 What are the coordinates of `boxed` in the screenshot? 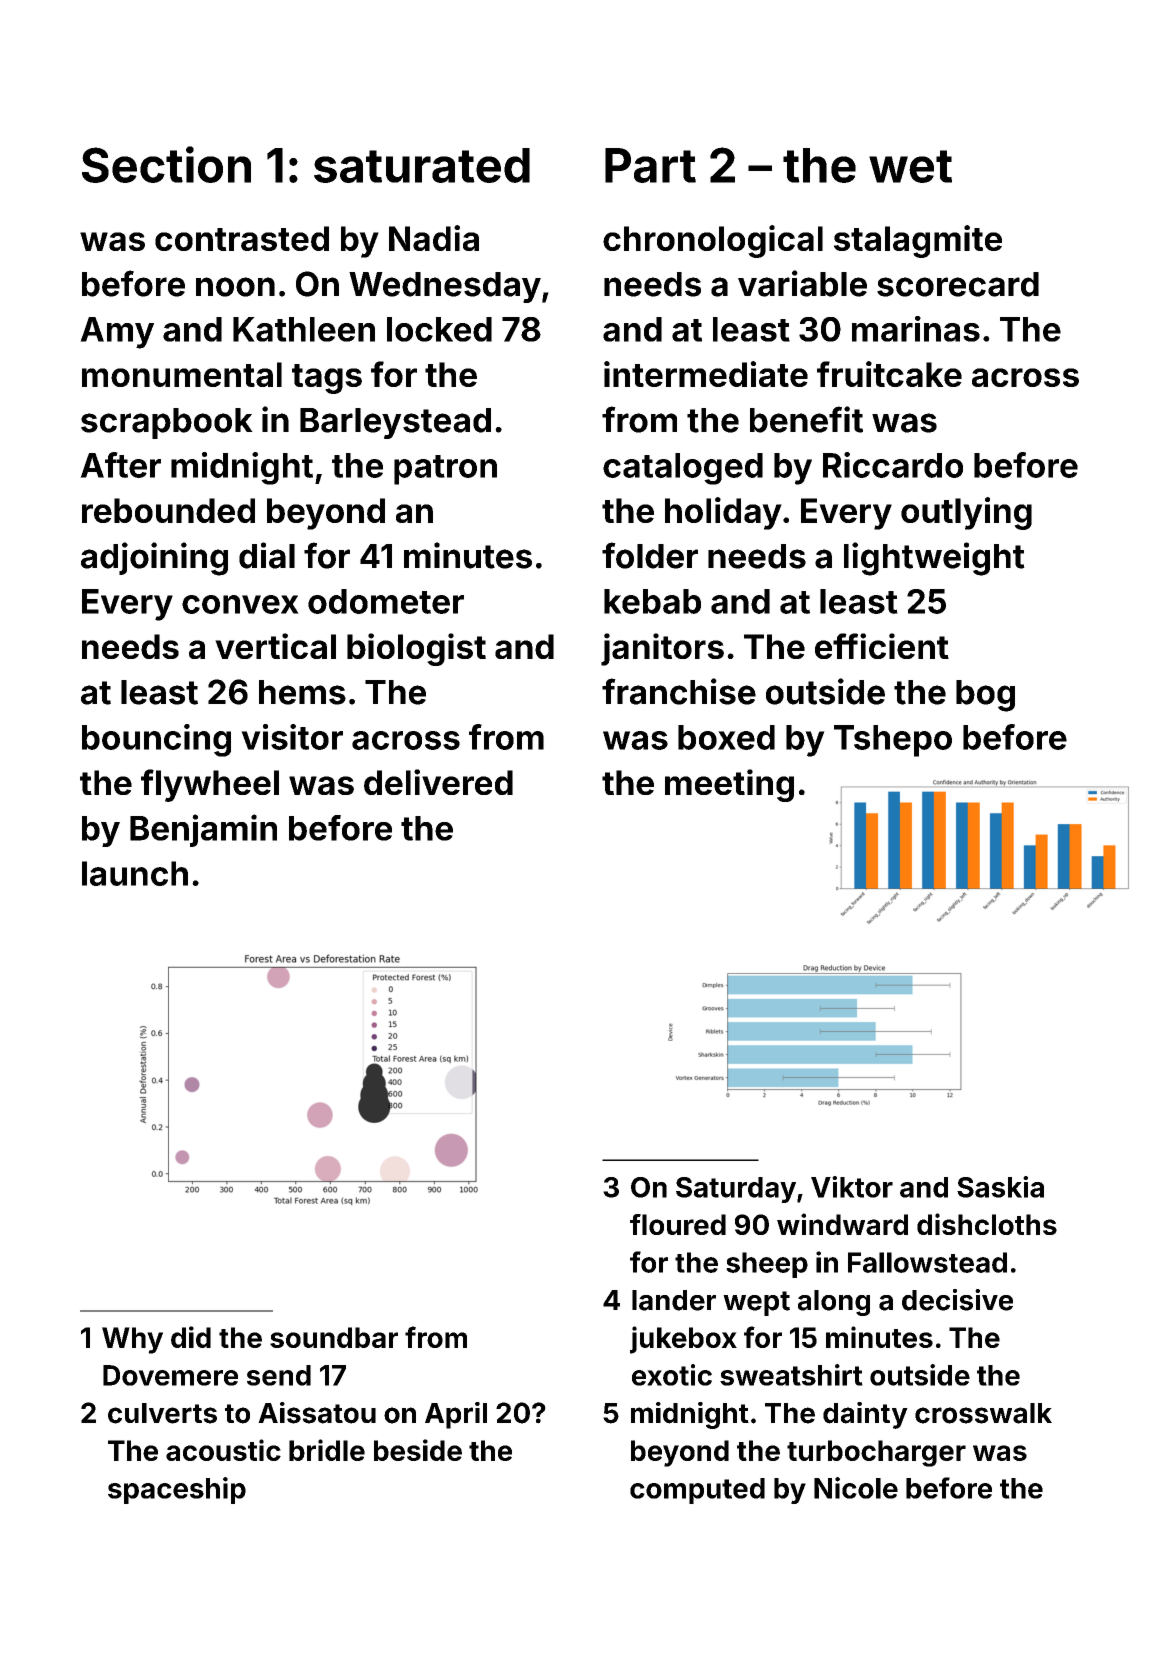 It's located at (726, 737).
